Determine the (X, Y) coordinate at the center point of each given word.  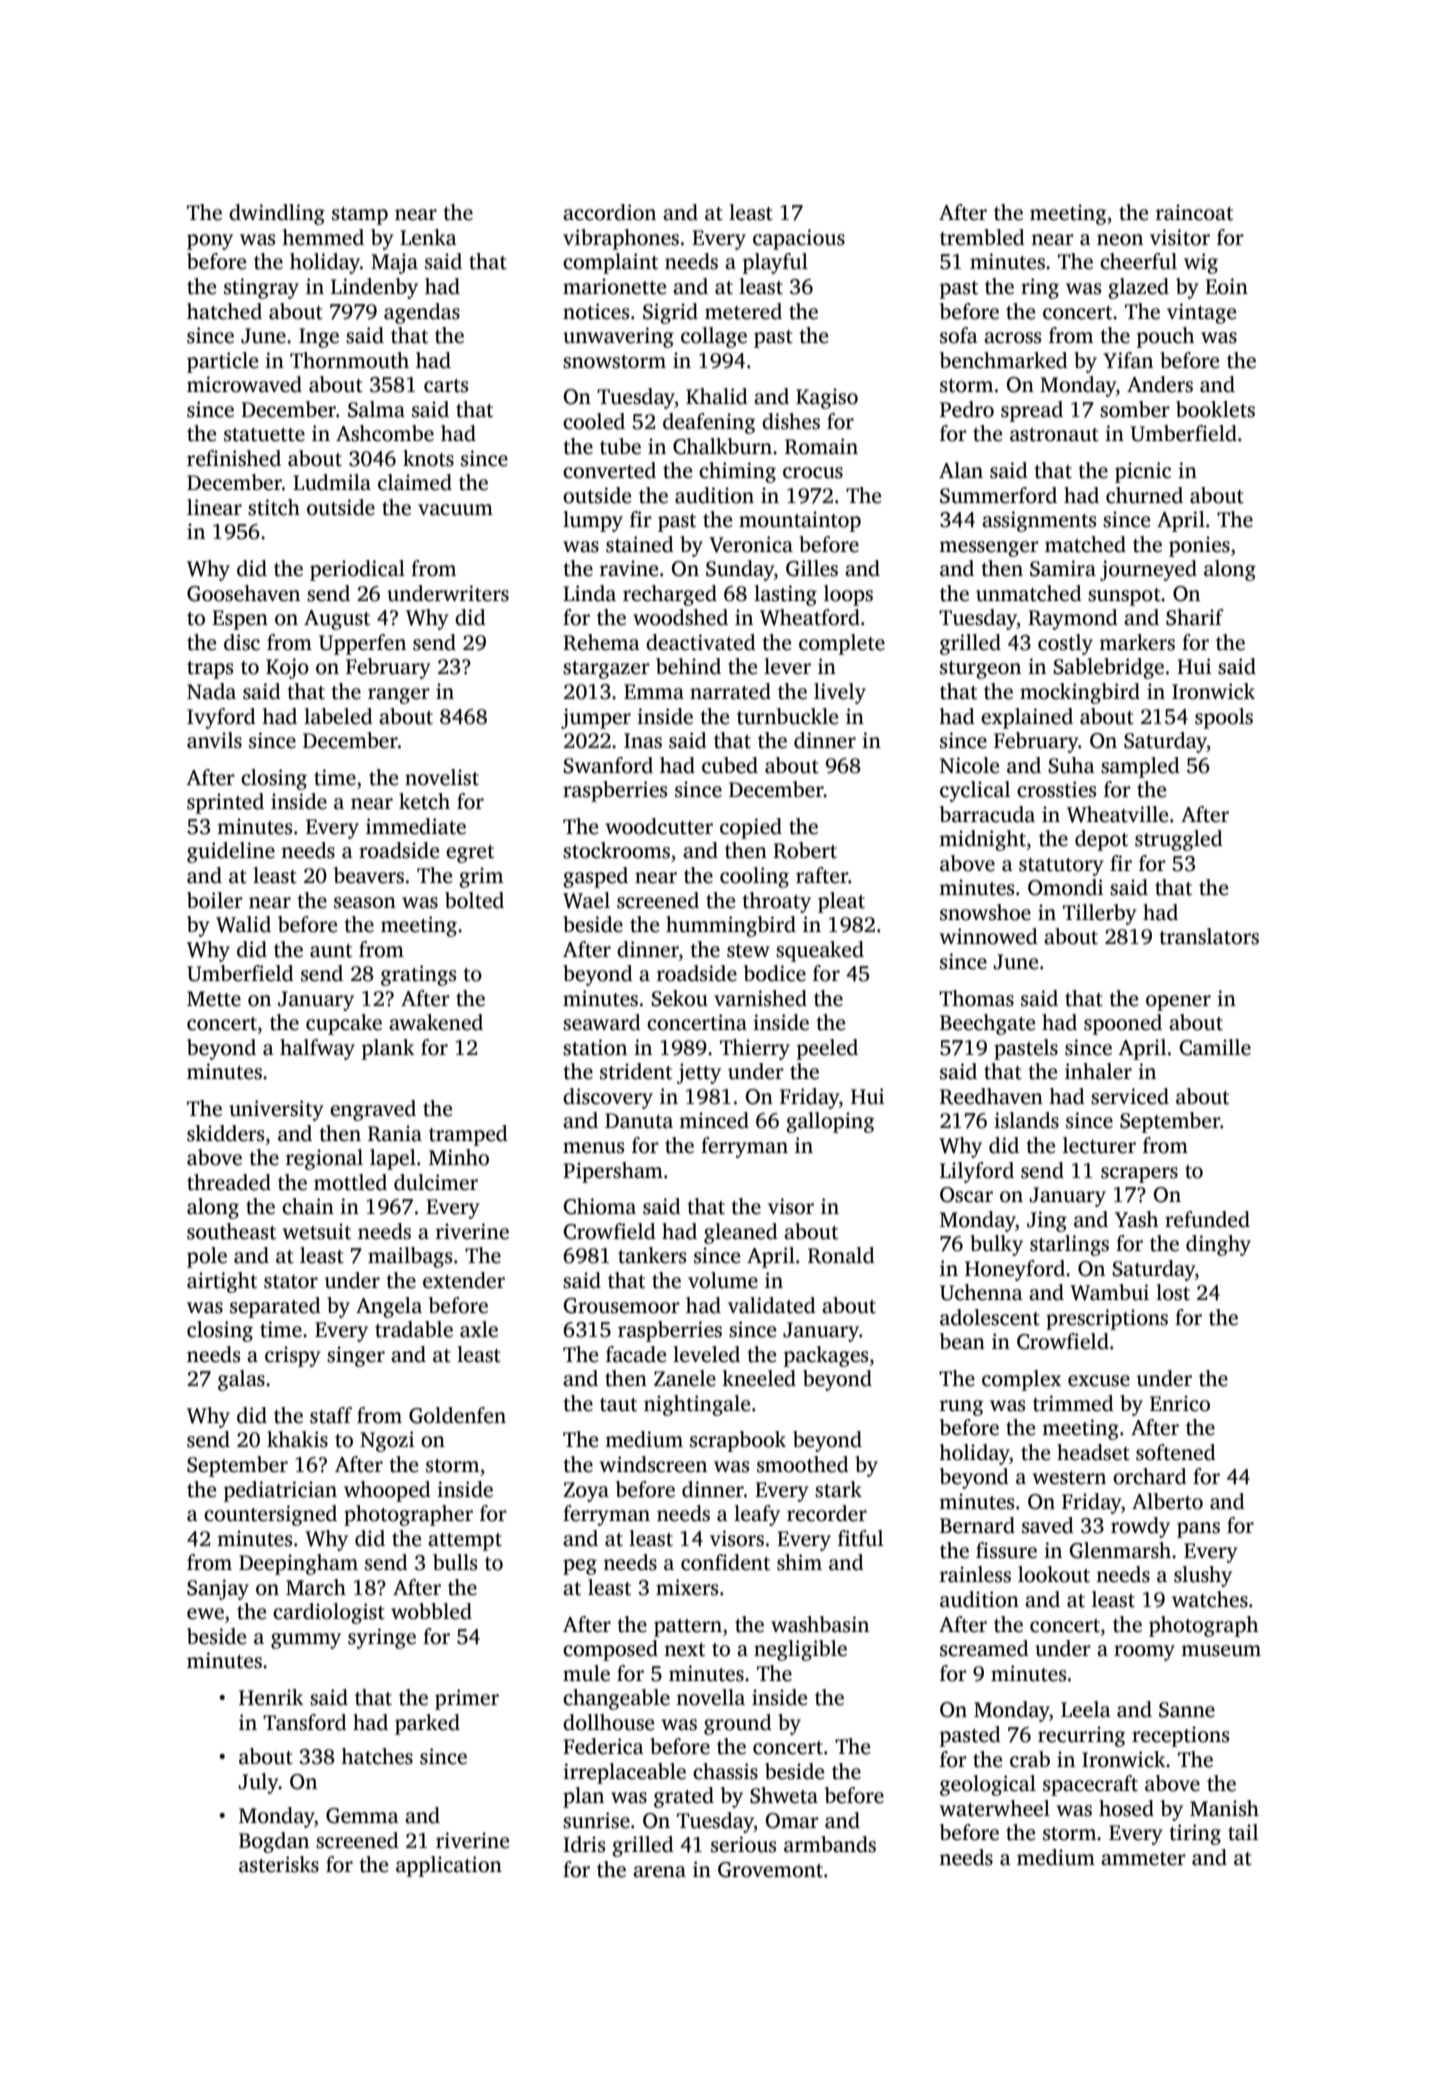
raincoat (1194, 212)
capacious (799, 239)
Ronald (841, 1255)
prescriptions (1107, 1319)
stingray (261, 288)
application (449, 1866)
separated (275, 1307)
